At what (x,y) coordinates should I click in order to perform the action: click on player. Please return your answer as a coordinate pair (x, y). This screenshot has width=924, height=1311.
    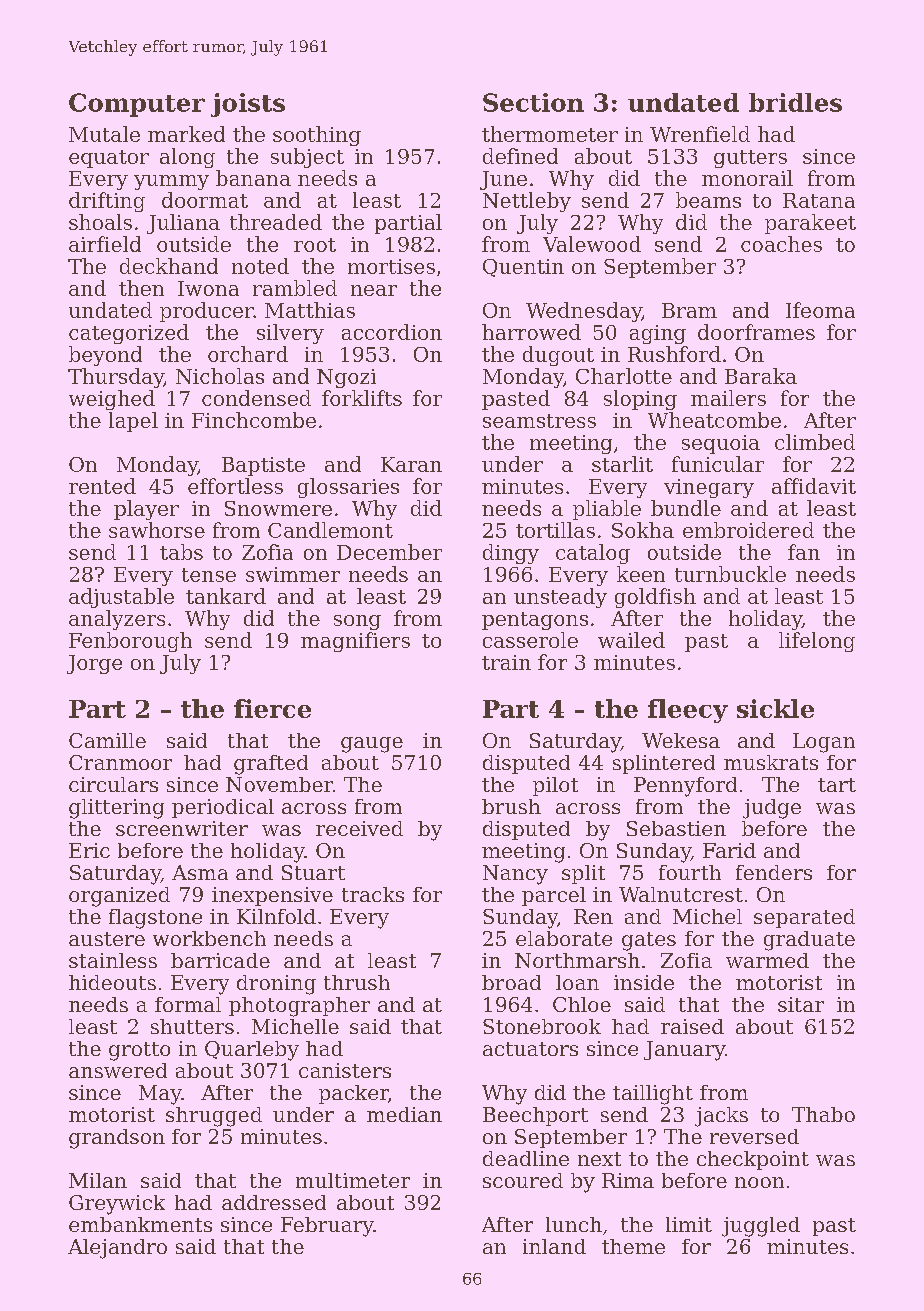
    Looking at the image, I should click on (146, 510).
